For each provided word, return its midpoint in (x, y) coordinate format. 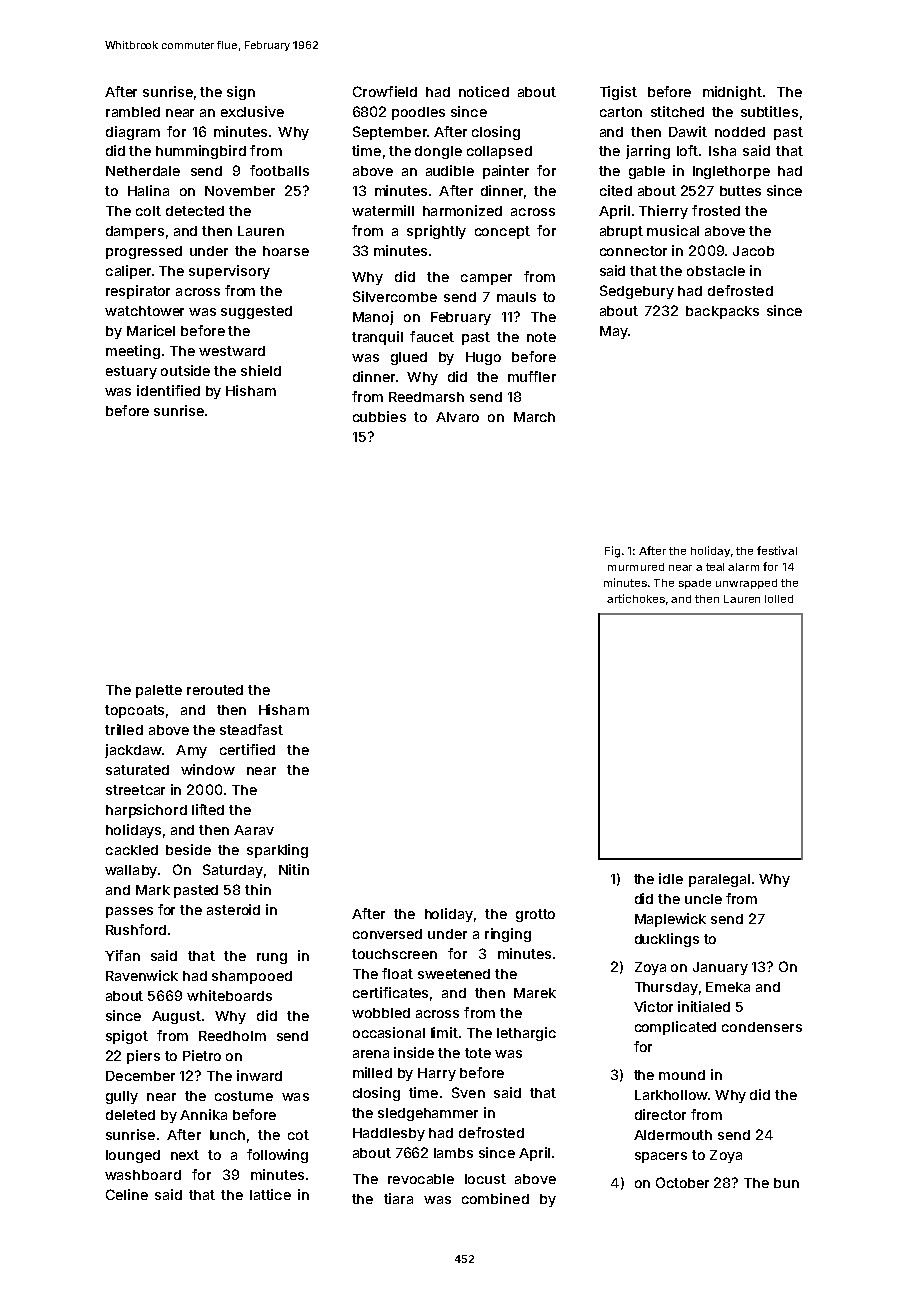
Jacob (753, 251)
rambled (133, 112)
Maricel (151, 330)
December (140, 1076)
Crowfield (385, 91)
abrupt (621, 232)
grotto (535, 915)
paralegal (719, 880)
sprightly (436, 232)
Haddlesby (389, 1134)
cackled (132, 850)
